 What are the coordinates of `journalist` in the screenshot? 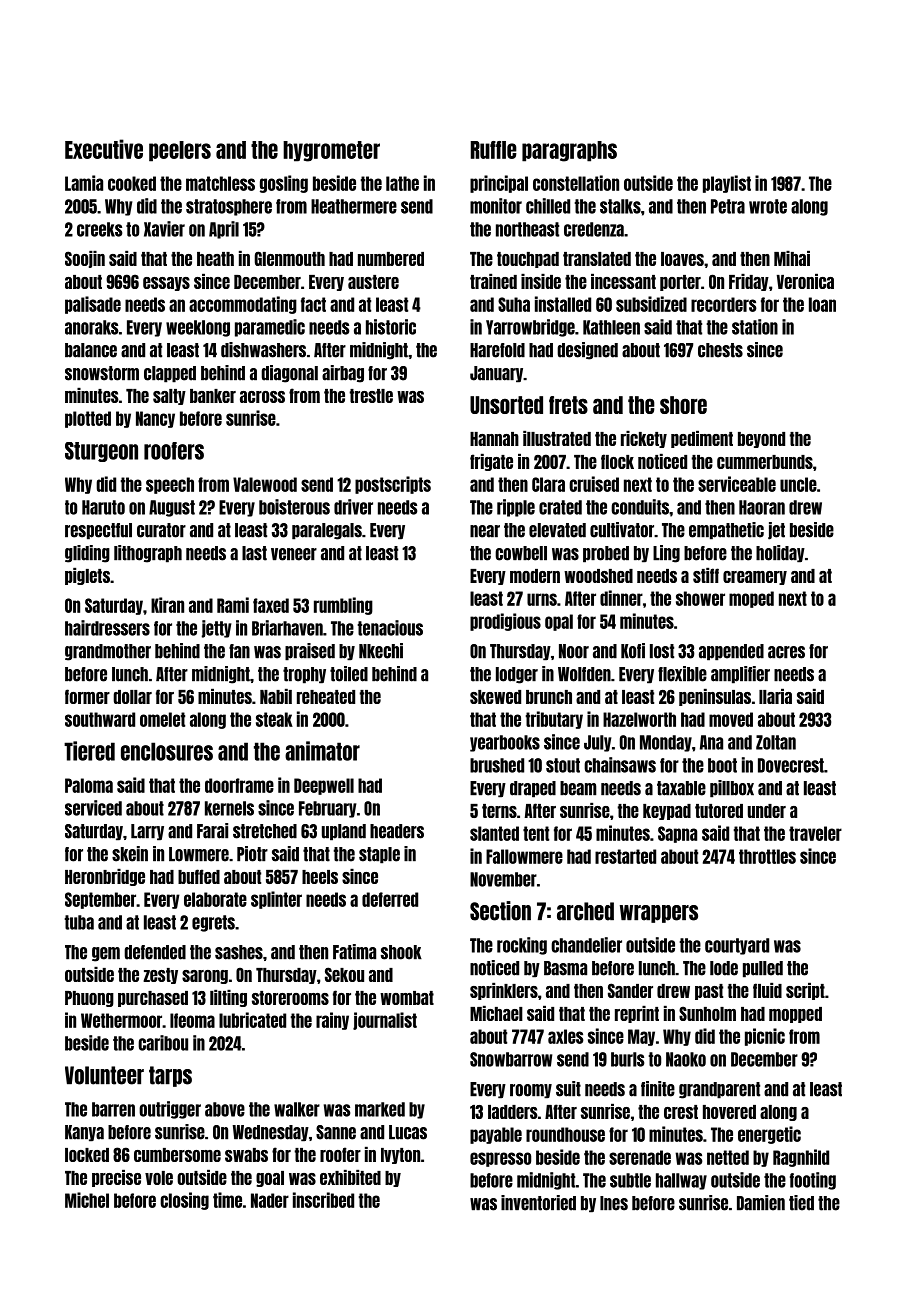 It's located at (385, 1021).
